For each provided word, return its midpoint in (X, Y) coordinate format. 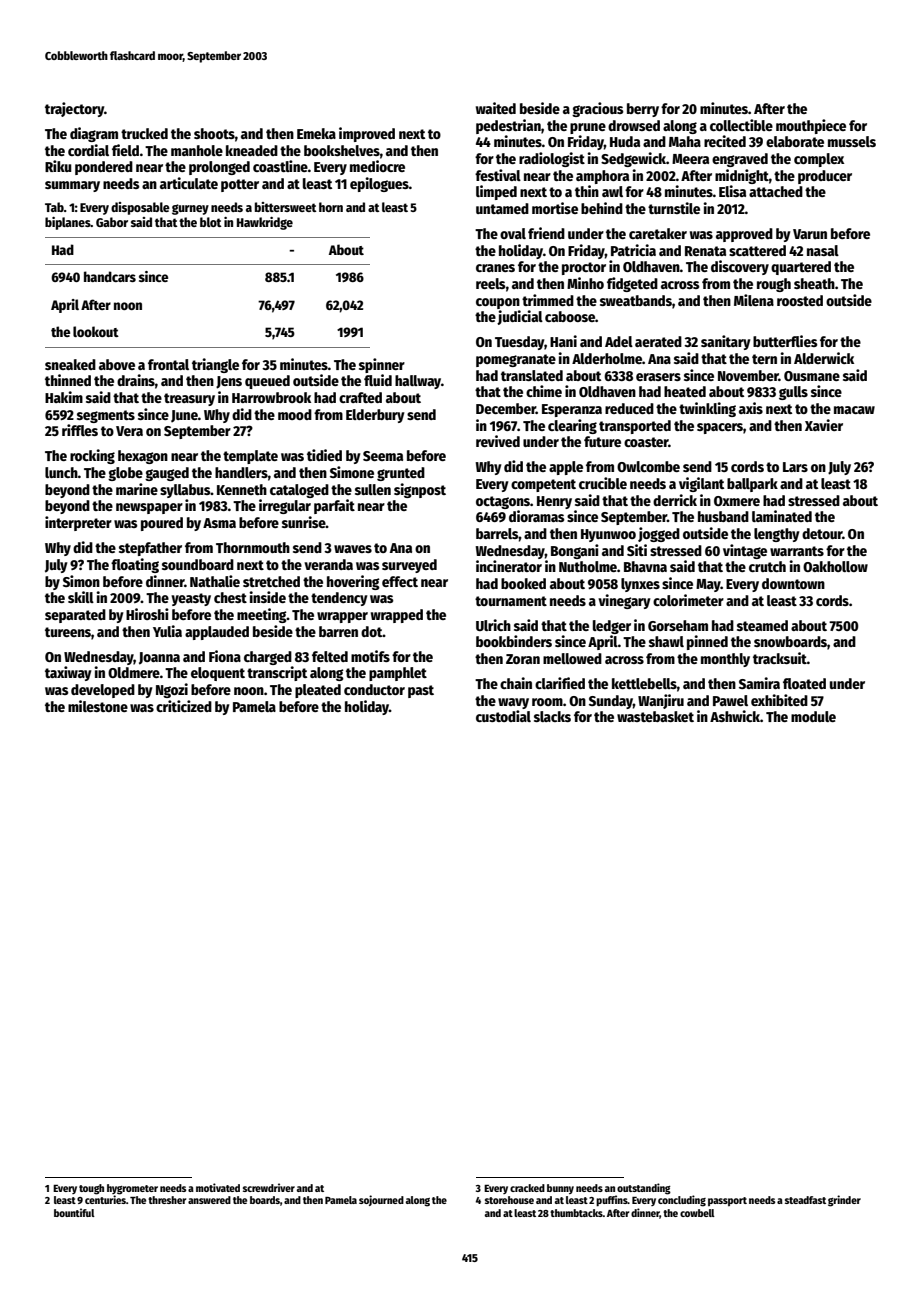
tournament (511, 601)
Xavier (824, 425)
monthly (725, 660)
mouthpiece (811, 126)
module (813, 716)
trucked (144, 133)
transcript (277, 673)
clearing (572, 426)
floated (804, 683)
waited (496, 108)
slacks (552, 716)
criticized (184, 706)
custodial (503, 716)
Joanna (159, 658)
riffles (80, 430)
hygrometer (132, 1189)
